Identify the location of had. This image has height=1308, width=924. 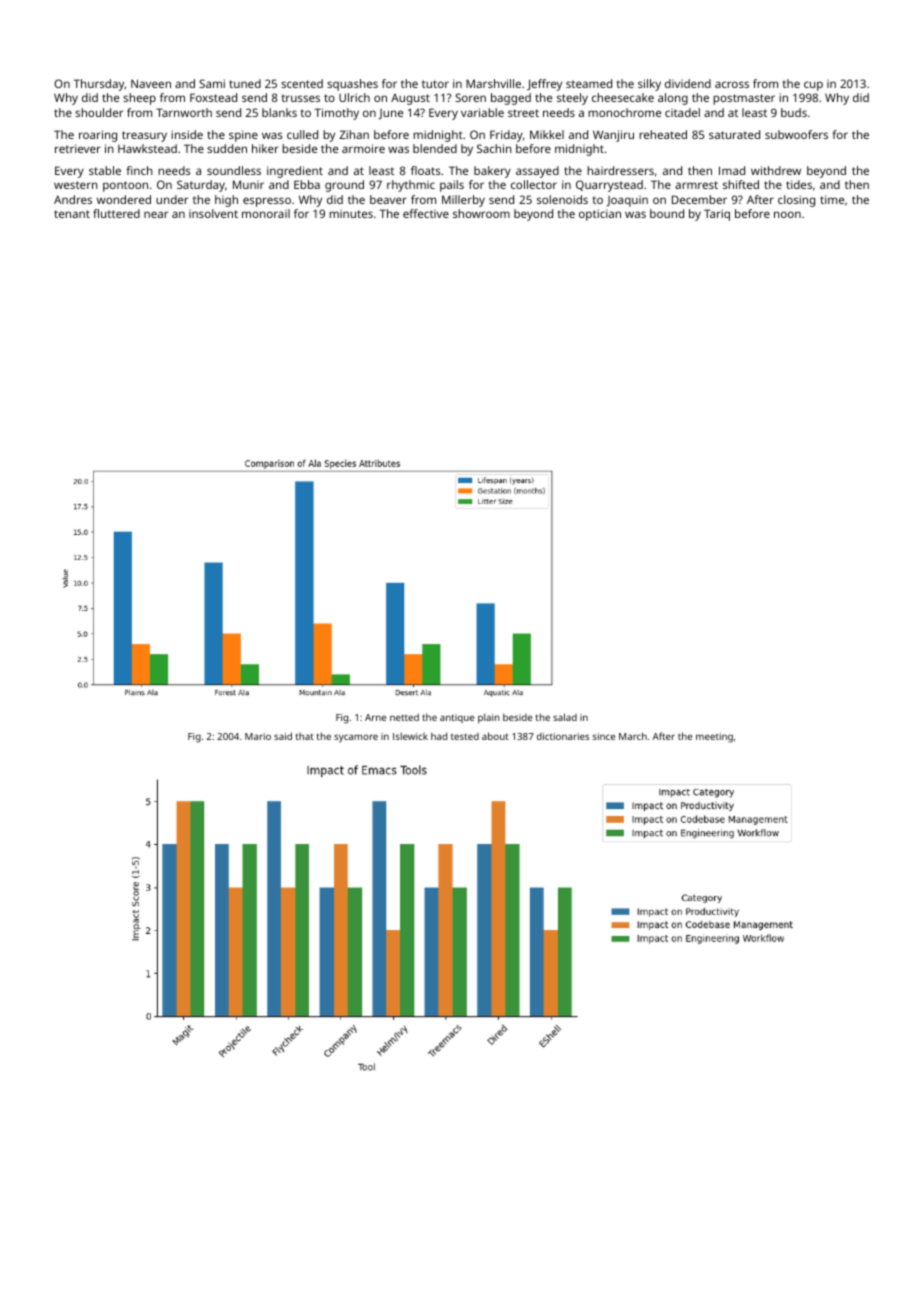
(439, 736).
